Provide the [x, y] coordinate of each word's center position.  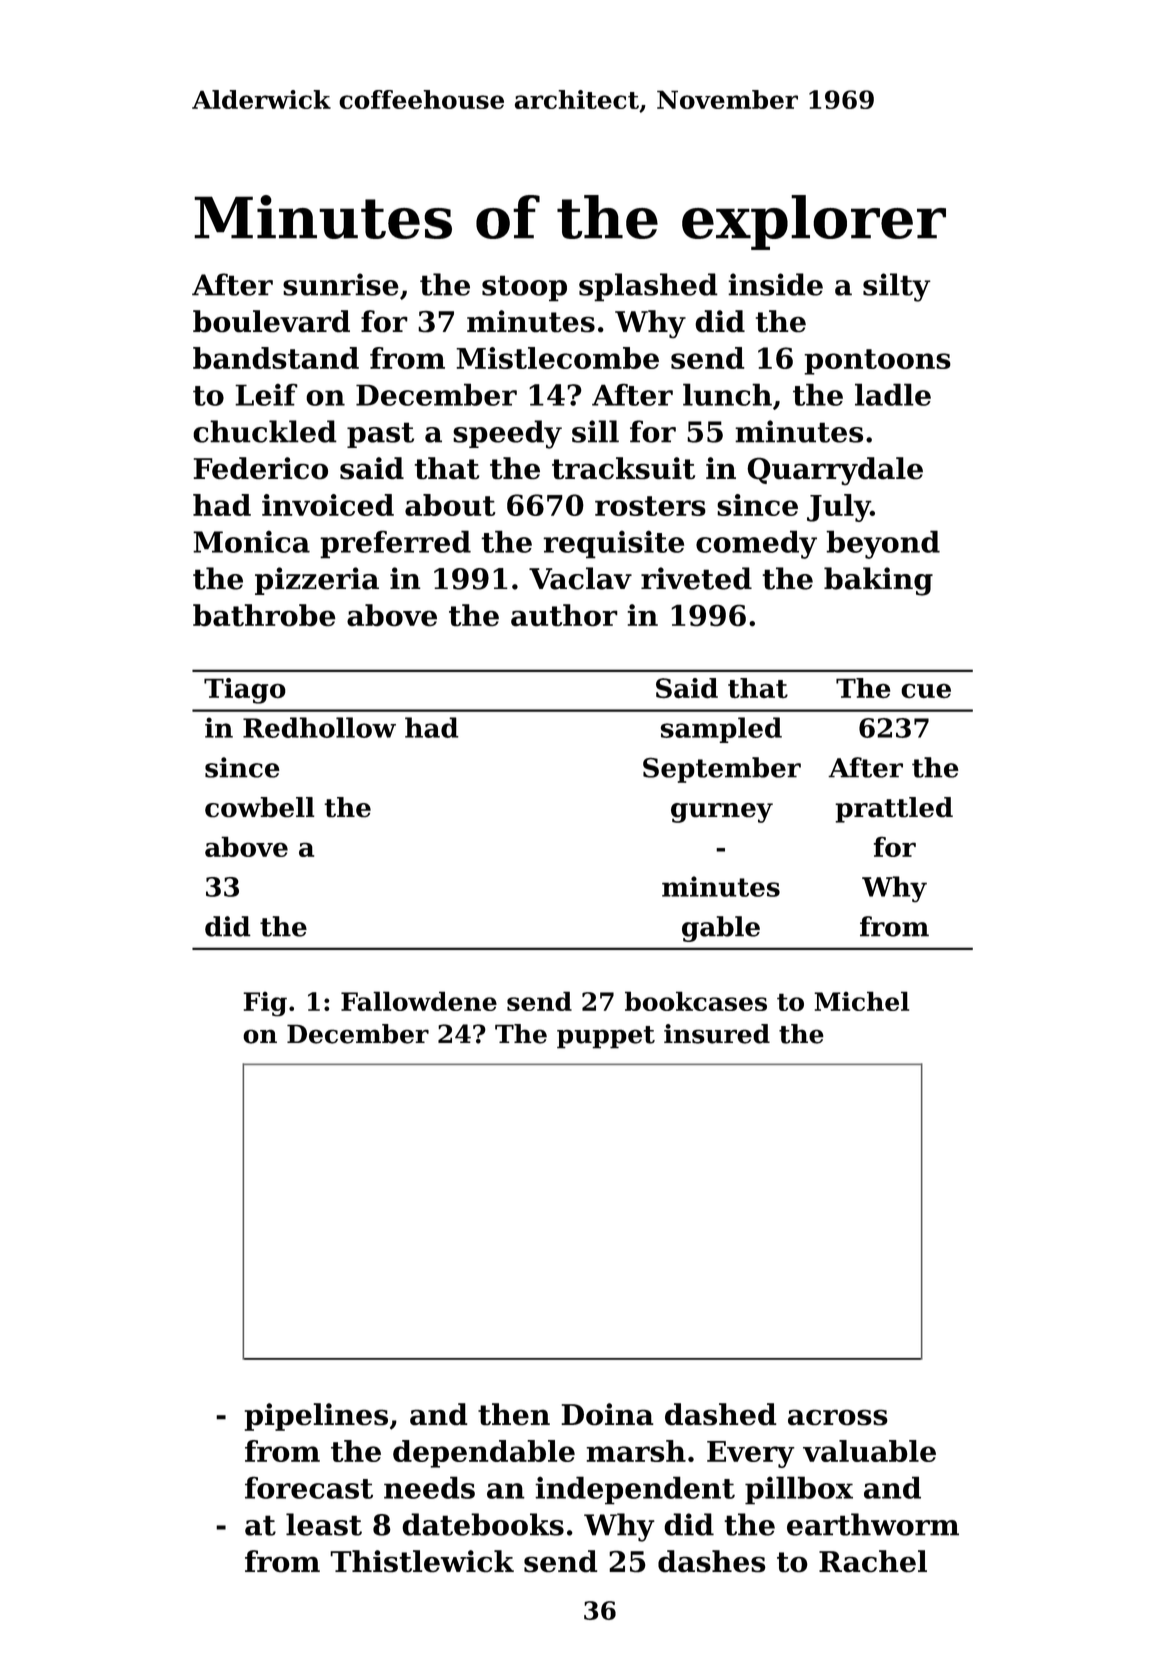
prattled [894, 810]
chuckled [265, 431]
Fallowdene [419, 1001]
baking [878, 581]
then [514, 1414]
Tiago [245, 691]
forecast [309, 1488]
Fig [265, 1004]
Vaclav [580, 578]
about [450, 505]
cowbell [260, 807]
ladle [893, 394]
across [838, 1417]
